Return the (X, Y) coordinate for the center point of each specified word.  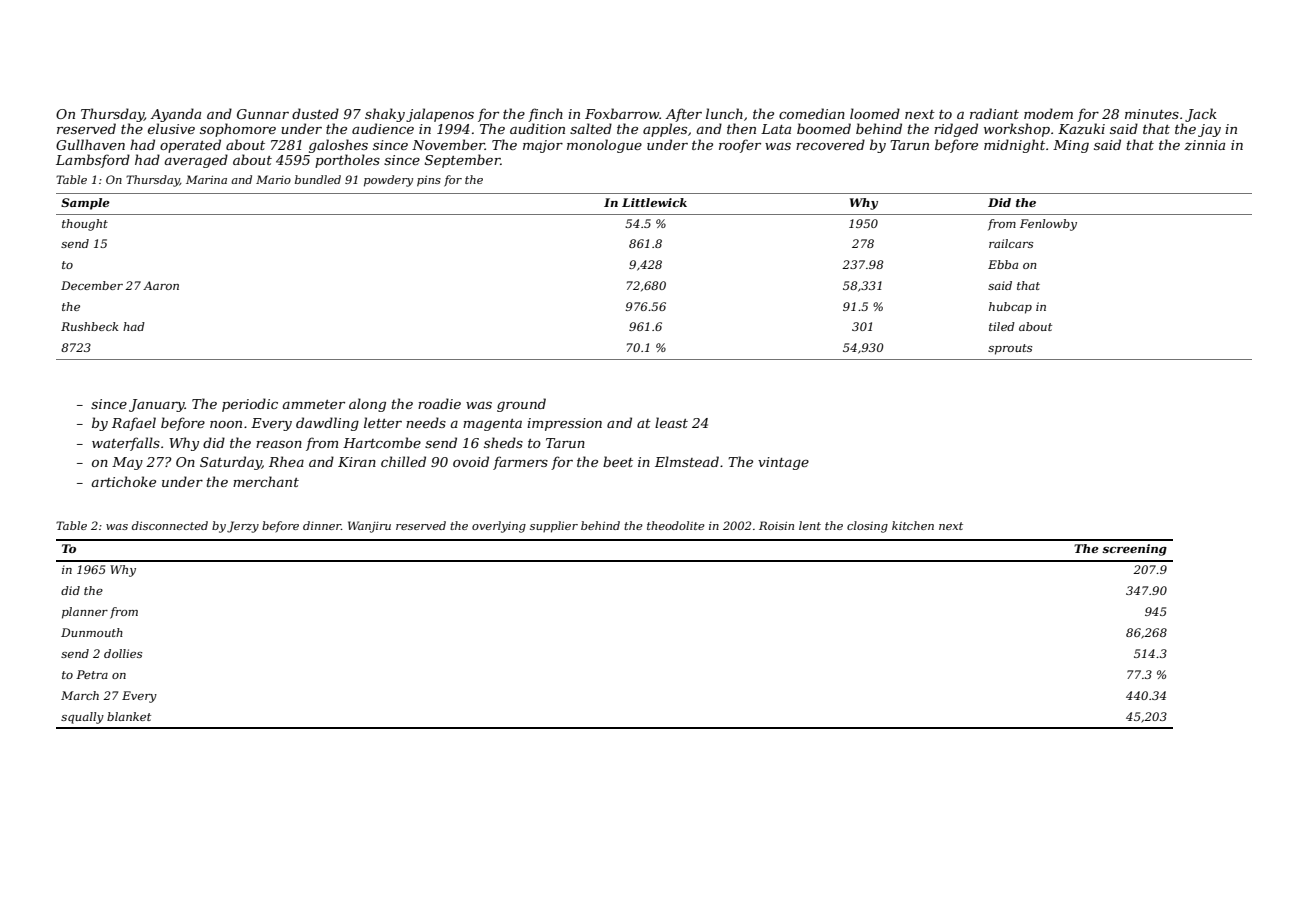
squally (82, 718)
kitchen (913, 525)
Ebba (1003, 264)
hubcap (1010, 308)
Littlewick (654, 202)
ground (521, 405)
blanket (129, 716)
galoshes (338, 146)
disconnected (170, 525)
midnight (1014, 146)
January (157, 405)
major (543, 146)
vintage (783, 463)
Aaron (161, 285)
